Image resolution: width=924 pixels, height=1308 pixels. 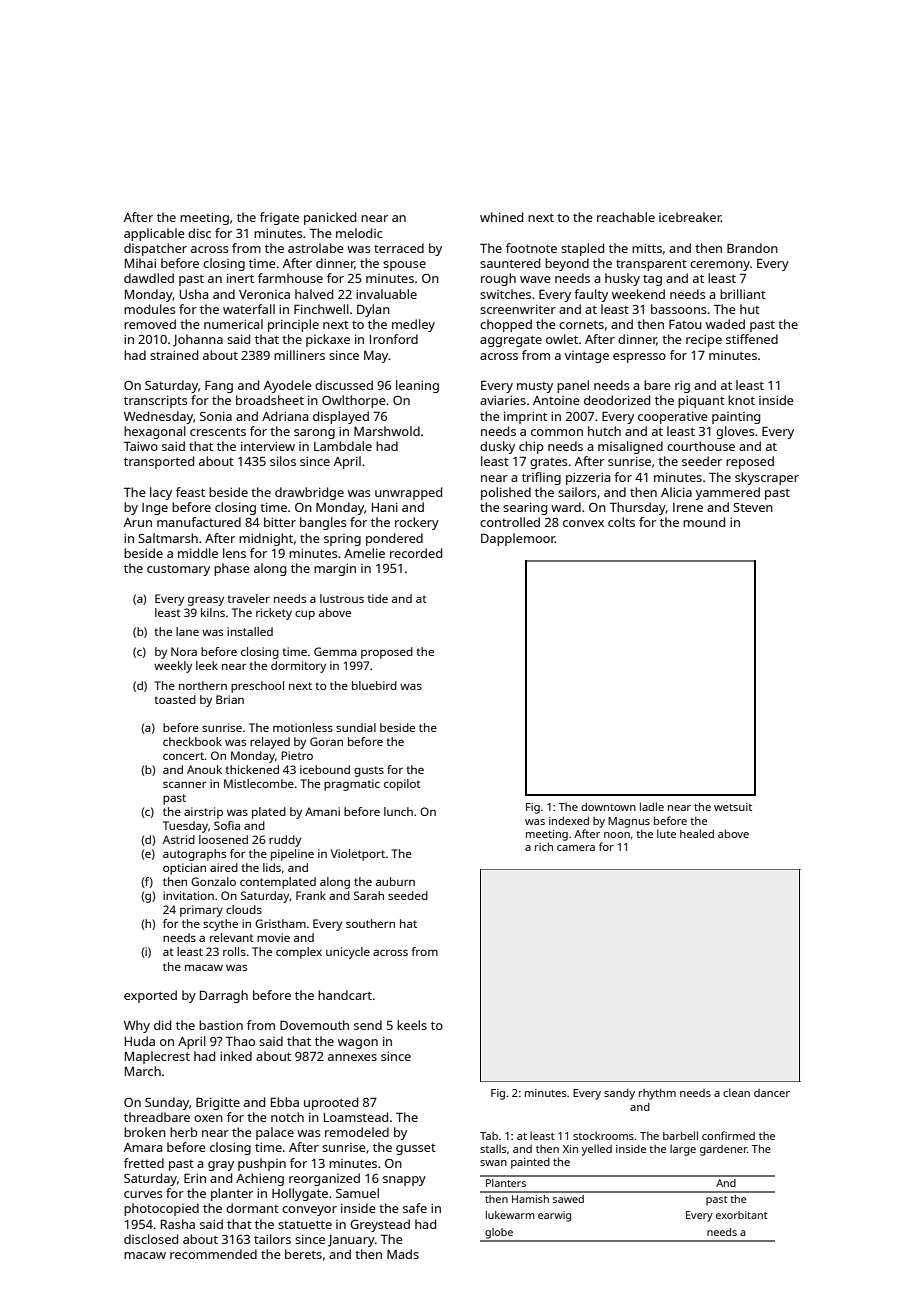 What do you see at coordinates (370, 923) in the image?
I see `southern` at bounding box center [370, 923].
